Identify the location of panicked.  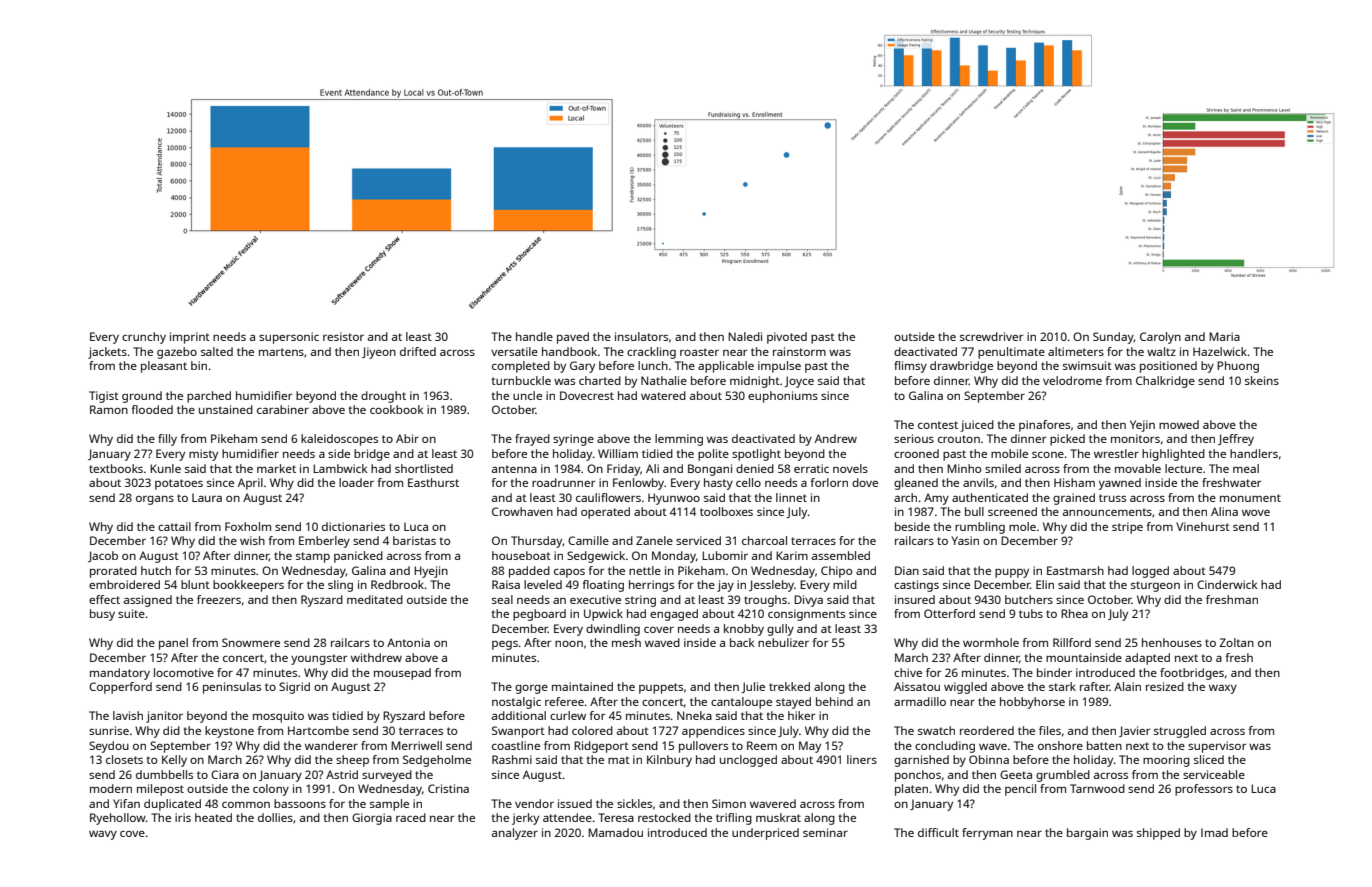
(358, 557).
